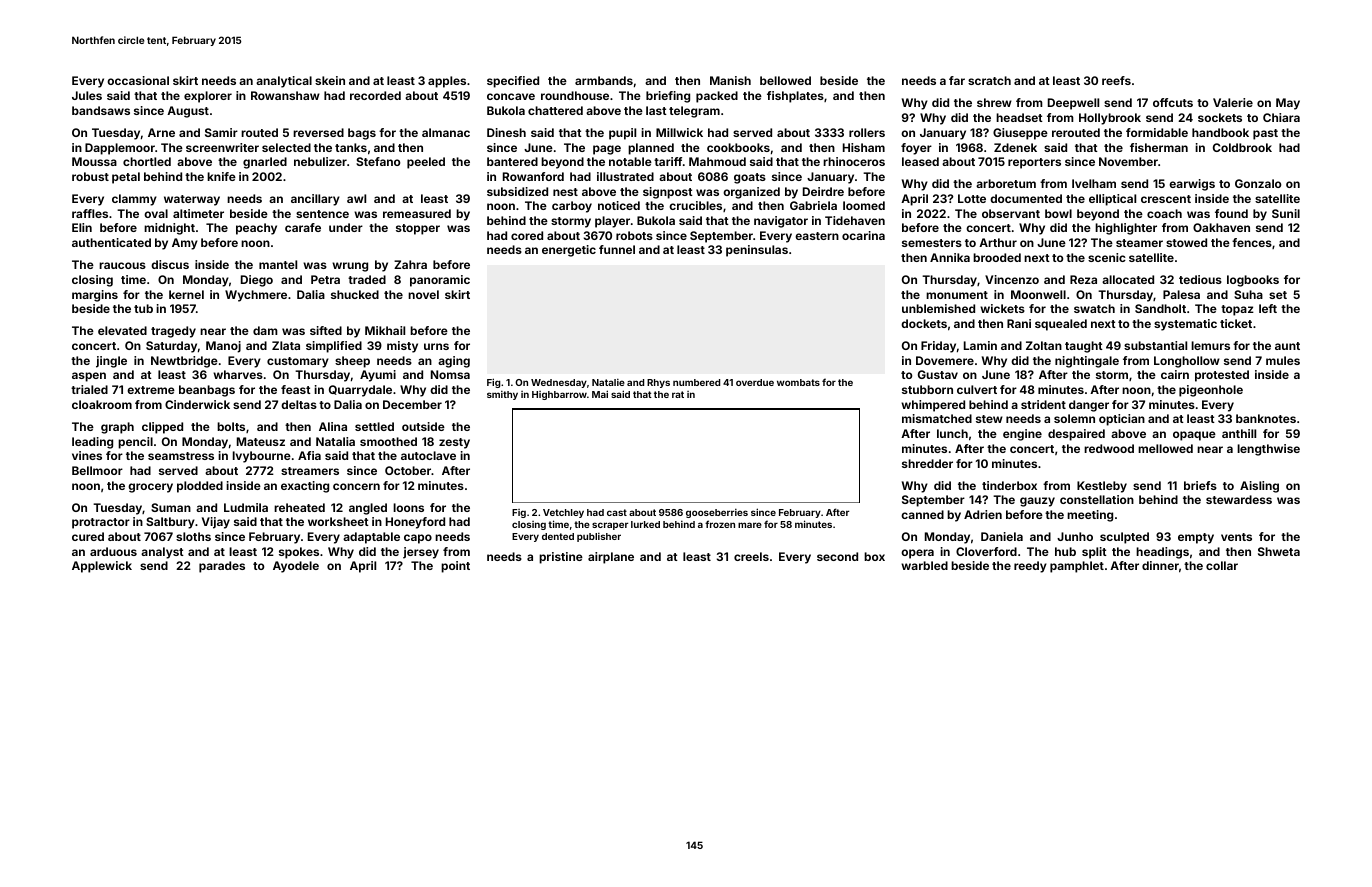 The width and height of the page is (1372, 887). What do you see at coordinates (82, 227) in the page?
I see `Elin` at bounding box center [82, 227].
